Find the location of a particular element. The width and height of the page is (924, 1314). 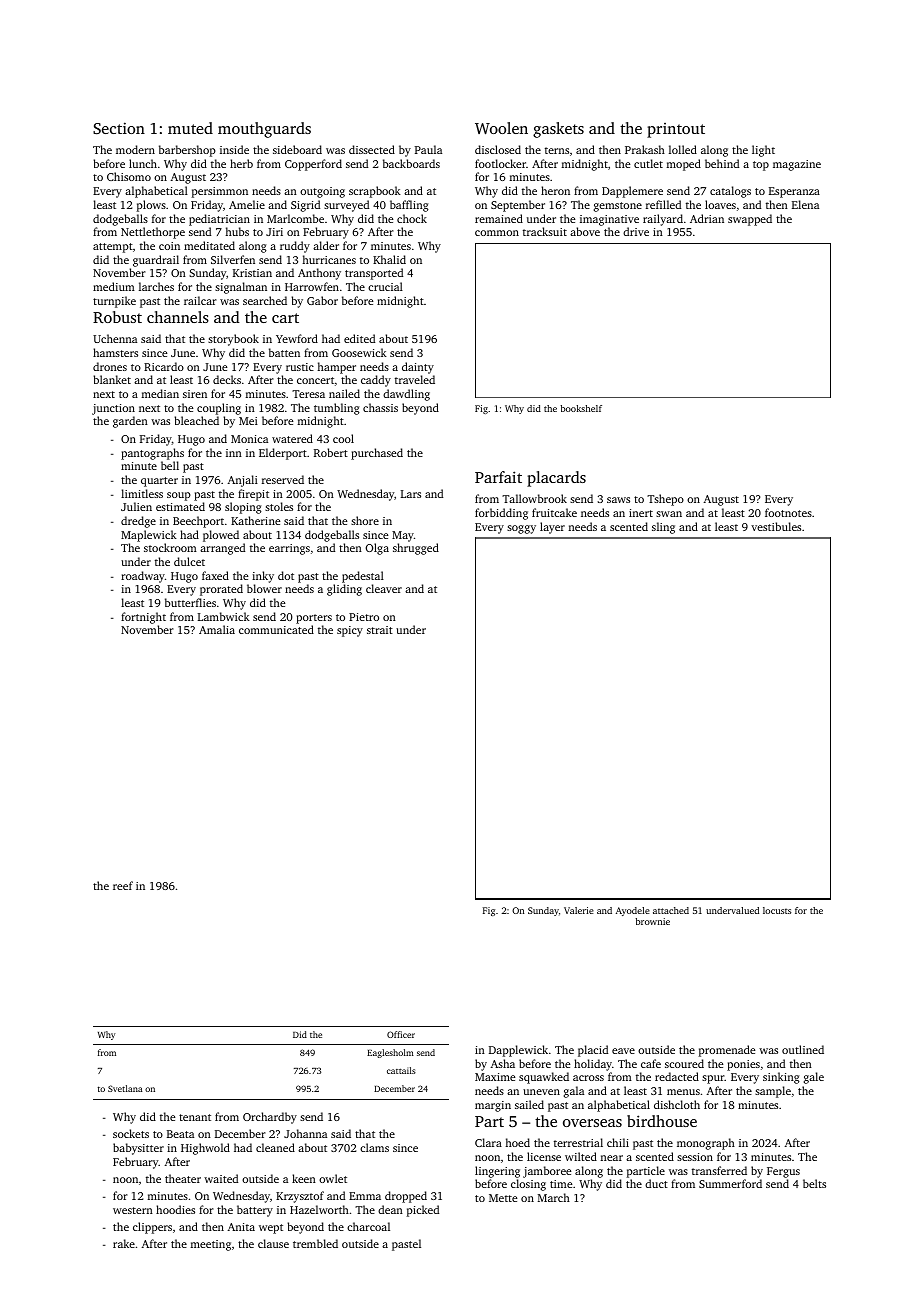

locusts is located at coordinates (777, 910).
